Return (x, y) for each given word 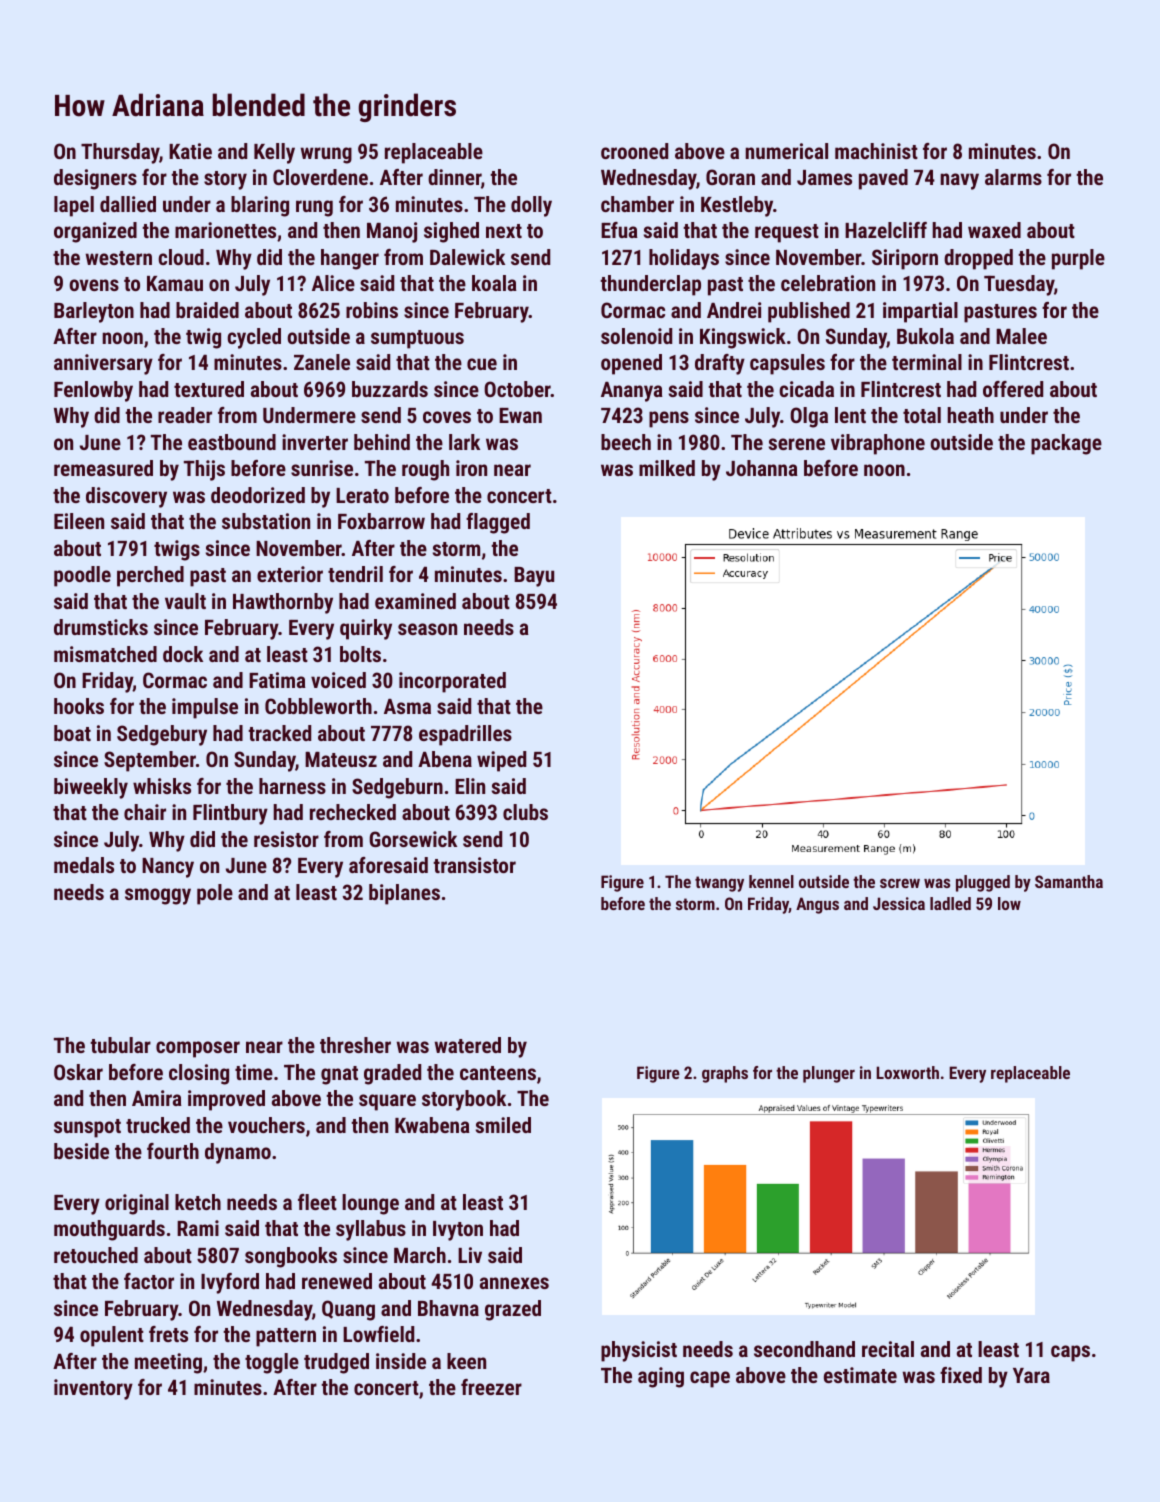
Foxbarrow (381, 521)
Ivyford (230, 1283)
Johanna (762, 468)
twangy (719, 884)
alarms (1013, 177)
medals (84, 865)
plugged (983, 883)
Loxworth (907, 1072)
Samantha (1069, 881)
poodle (82, 576)
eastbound (232, 442)
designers (95, 179)
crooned (634, 151)
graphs (725, 1074)
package (1066, 444)
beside (81, 1151)
